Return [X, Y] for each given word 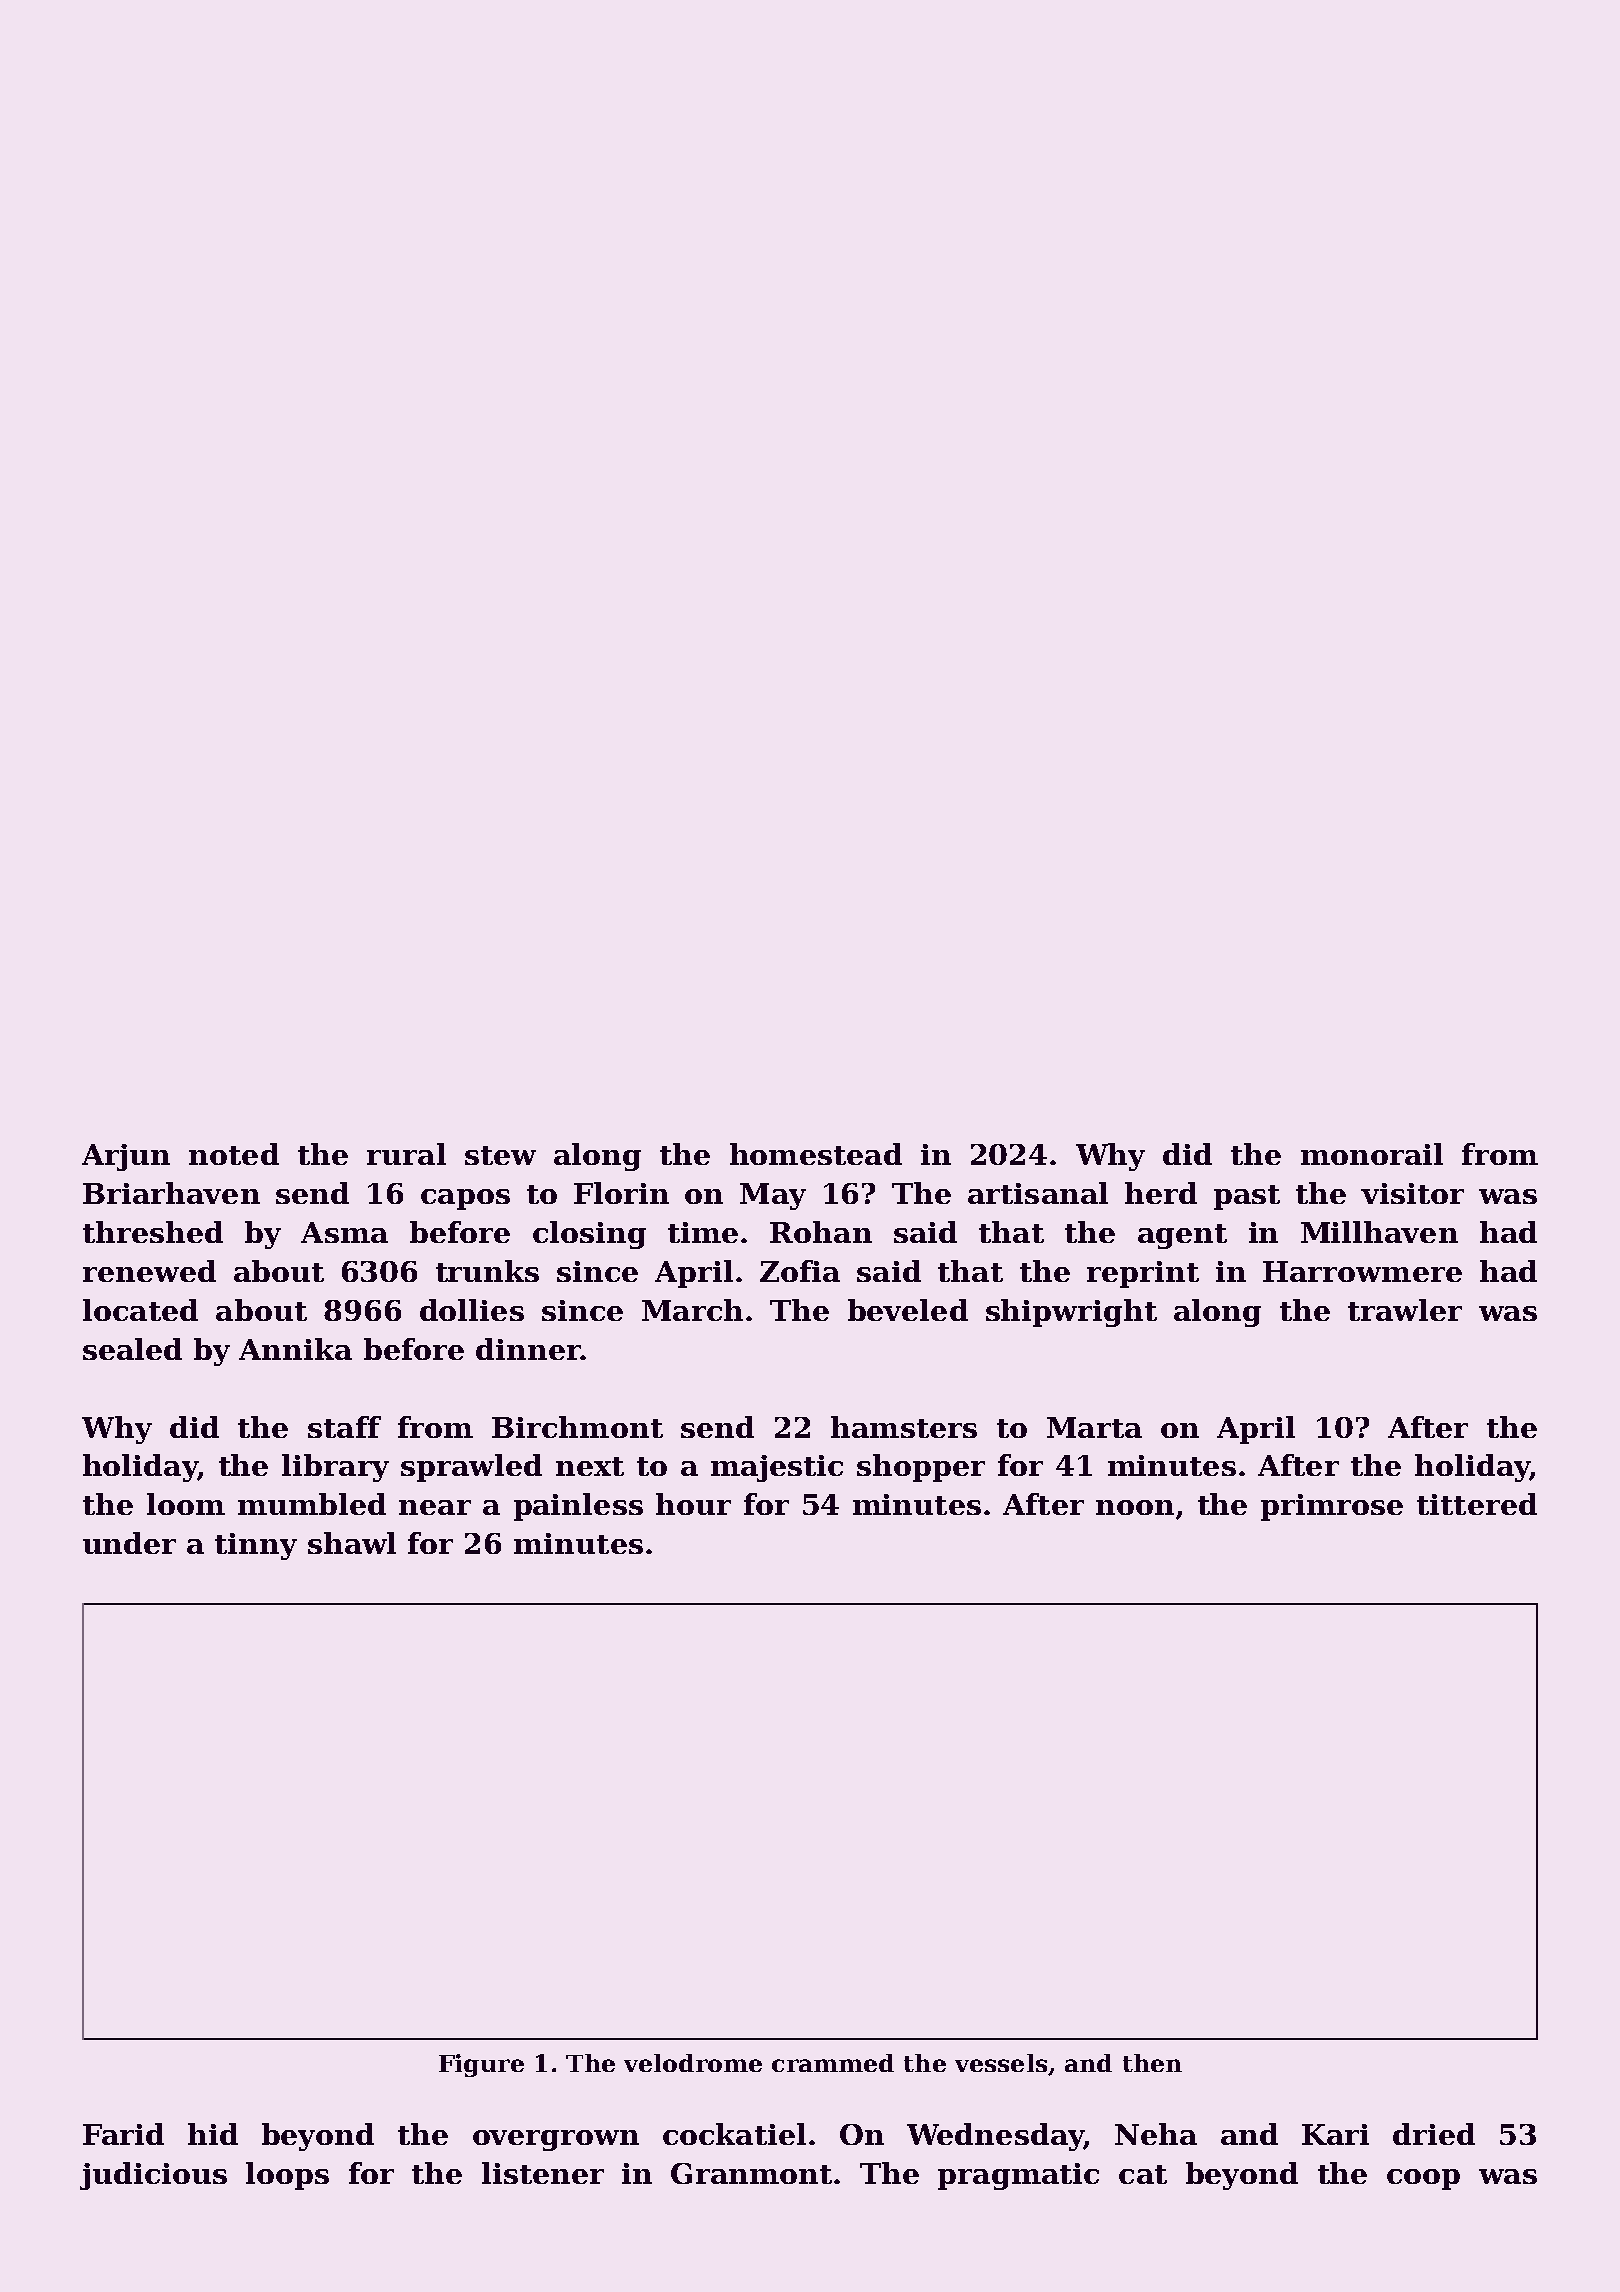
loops [287, 2176]
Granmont [751, 2173]
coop [1423, 2179]
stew [500, 1155]
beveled [908, 1310]
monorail [1372, 1154]
